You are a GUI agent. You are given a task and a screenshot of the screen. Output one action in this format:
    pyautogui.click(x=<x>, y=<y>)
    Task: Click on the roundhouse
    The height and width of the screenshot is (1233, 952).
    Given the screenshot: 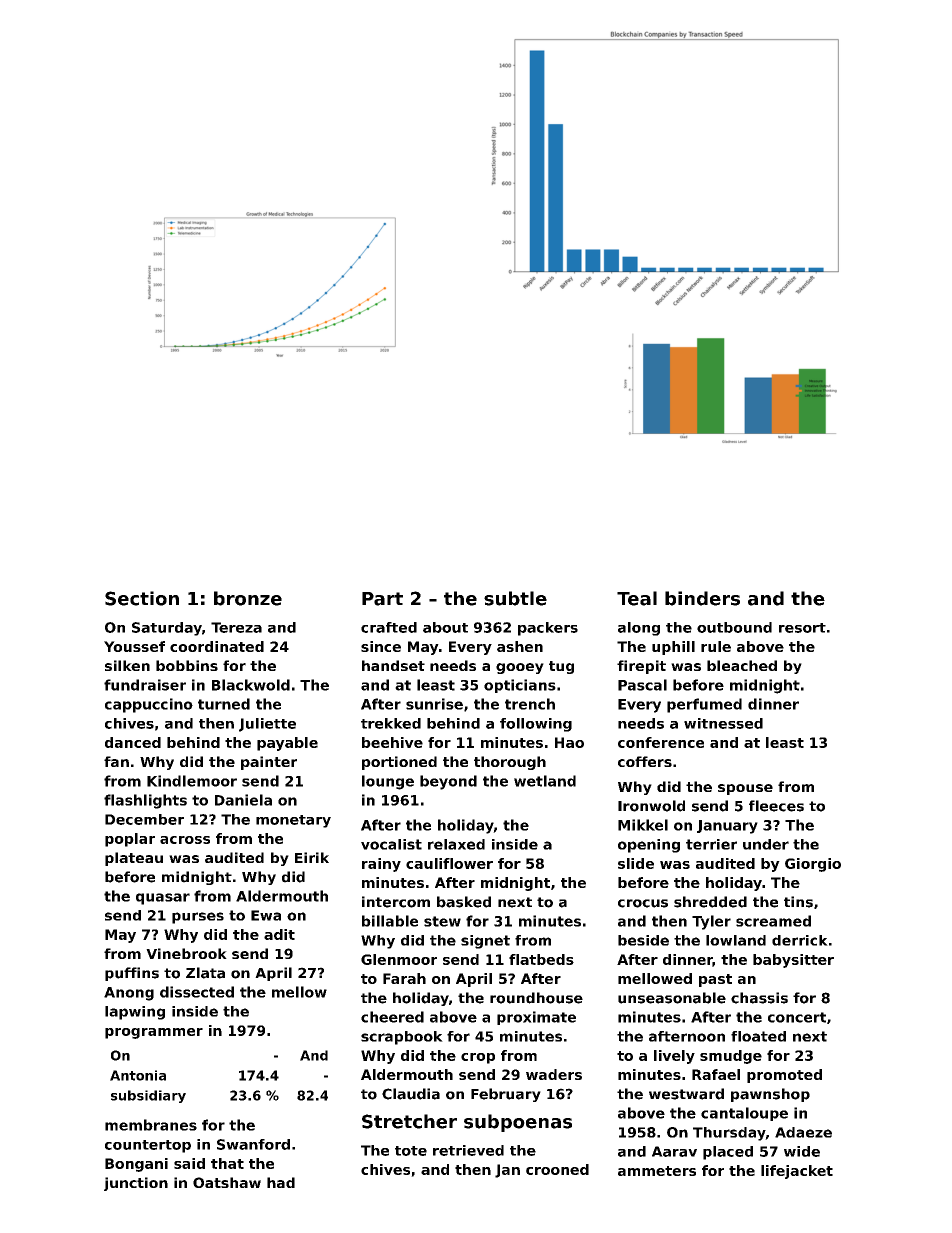 What is the action you would take?
    pyautogui.click(x=536, y=998)
